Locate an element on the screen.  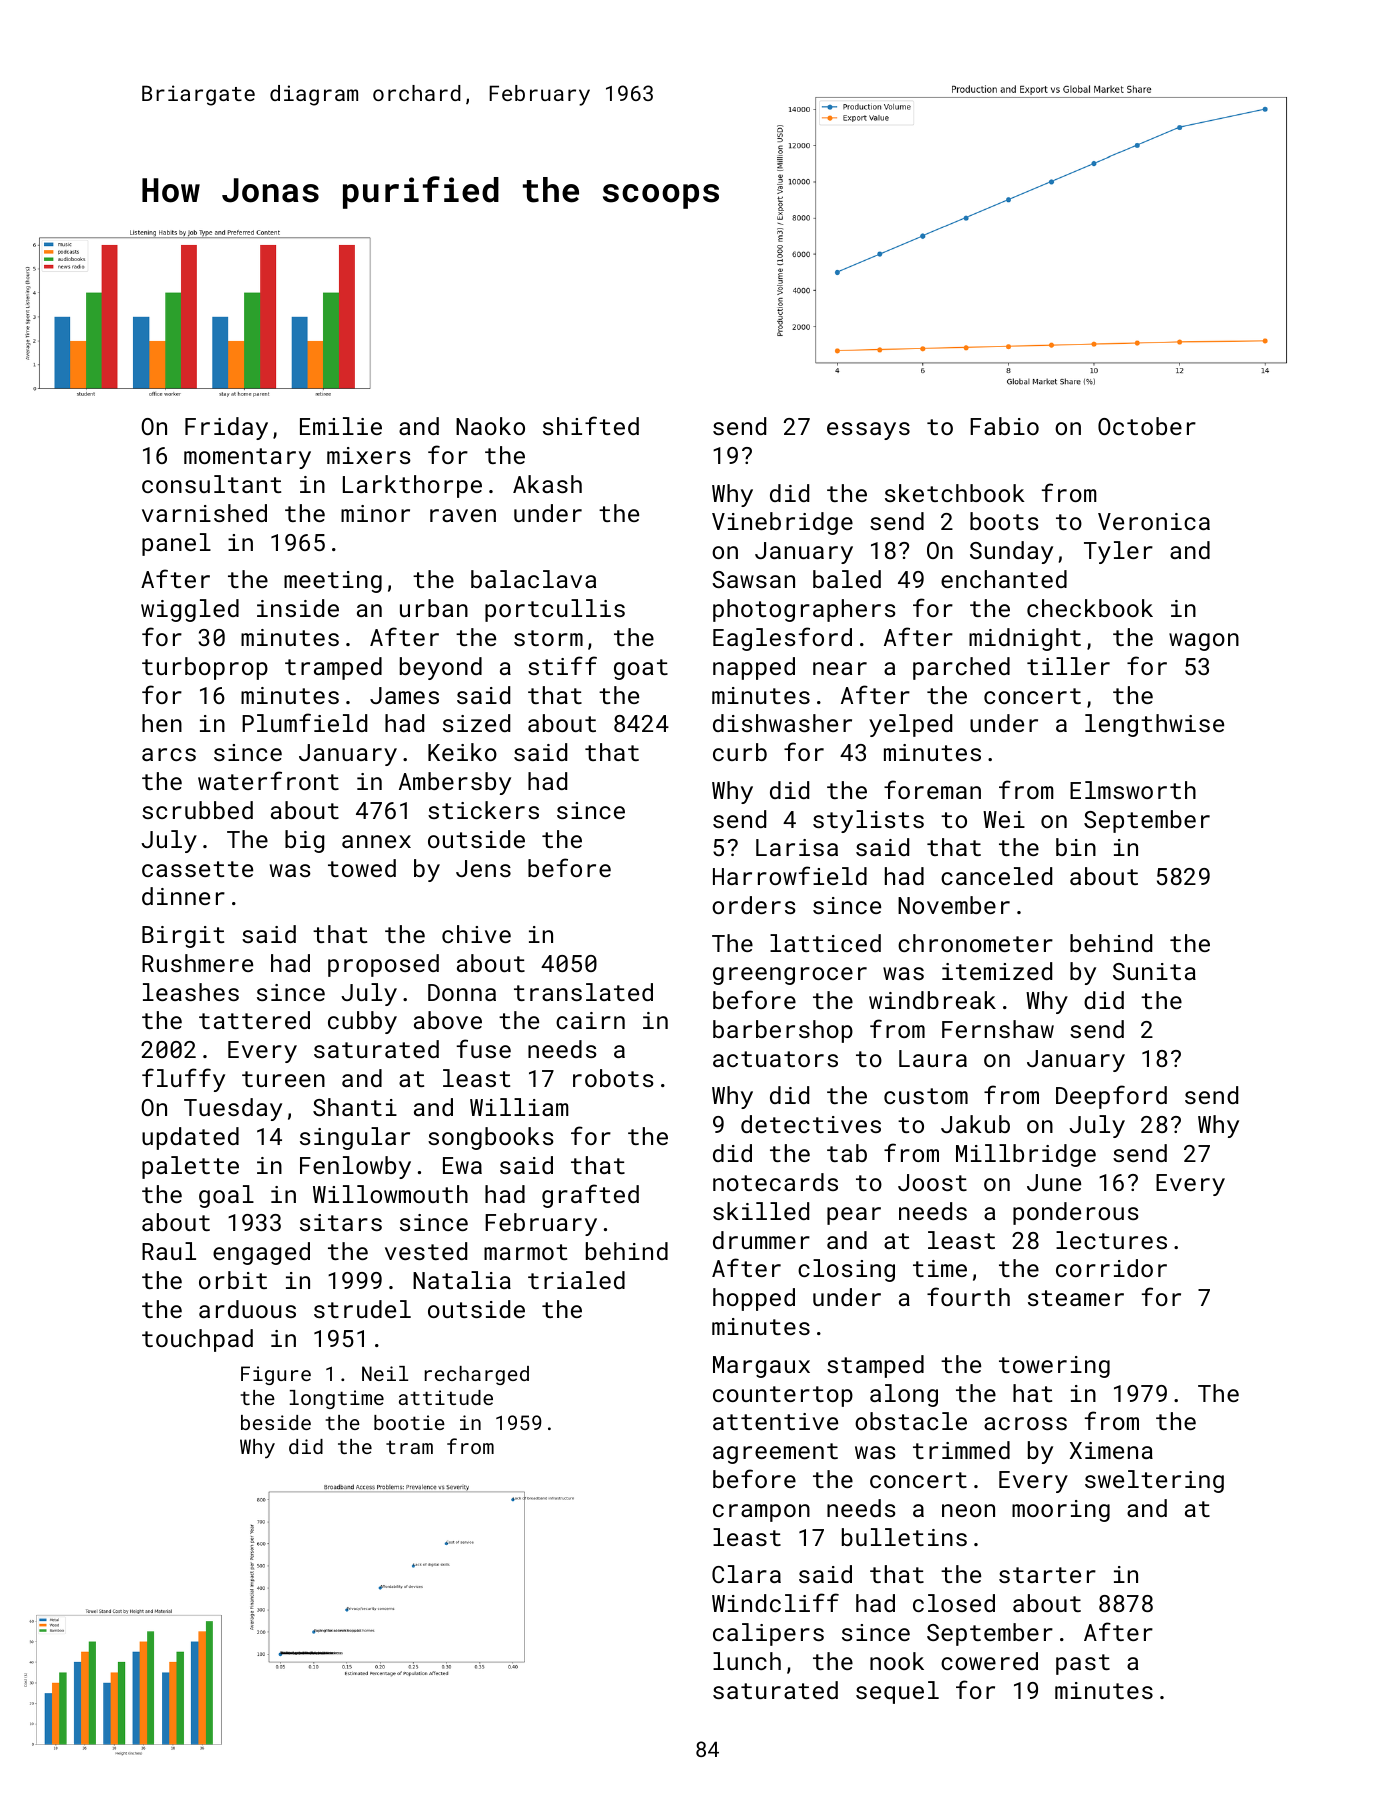
Raul is located at coordinates (169, 1251).
